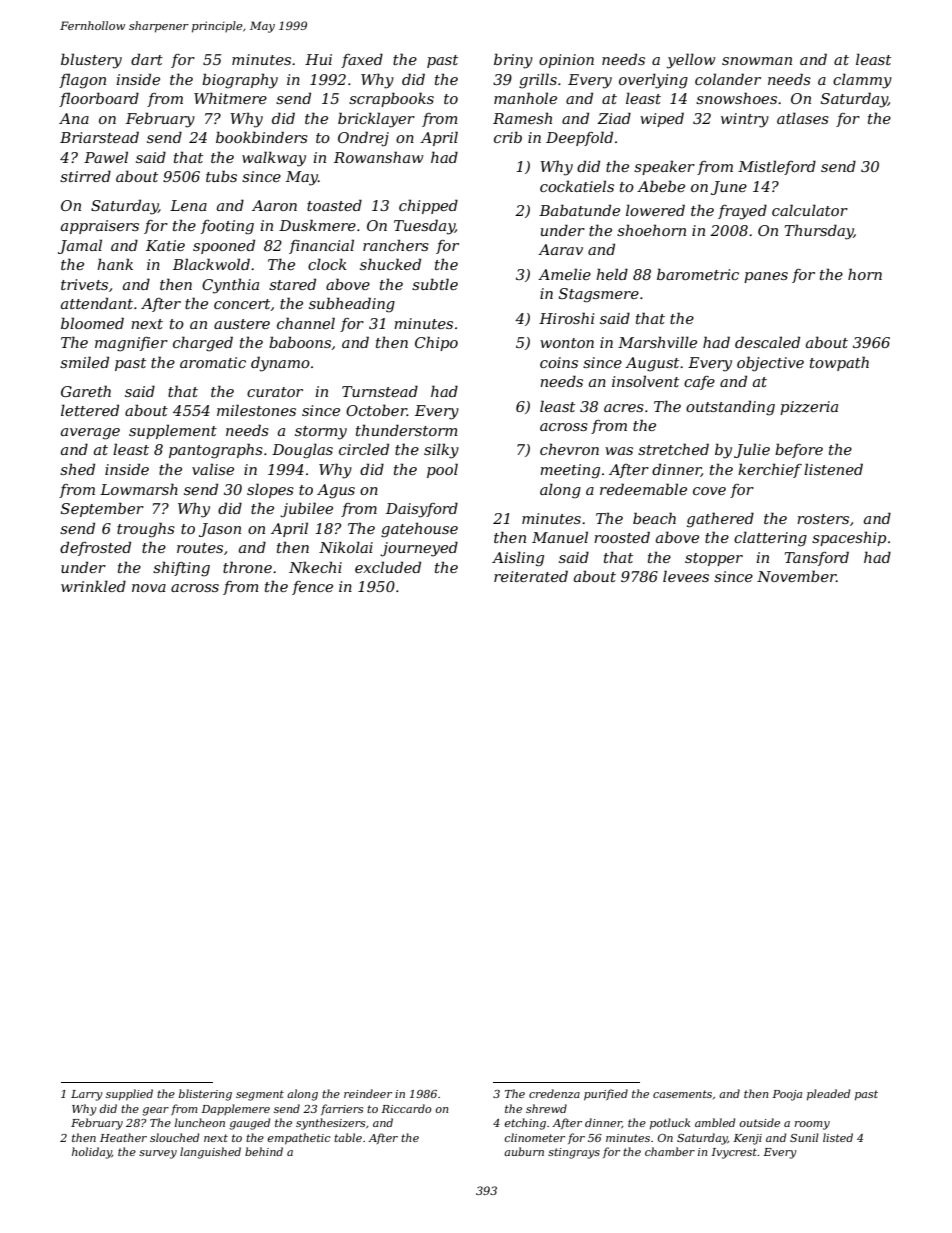 Image resolution: width=952 pixels, height=1233 pixels. Describe the element at coordinates (264, 1151) in the screenshot. I see `behind` at that location.
